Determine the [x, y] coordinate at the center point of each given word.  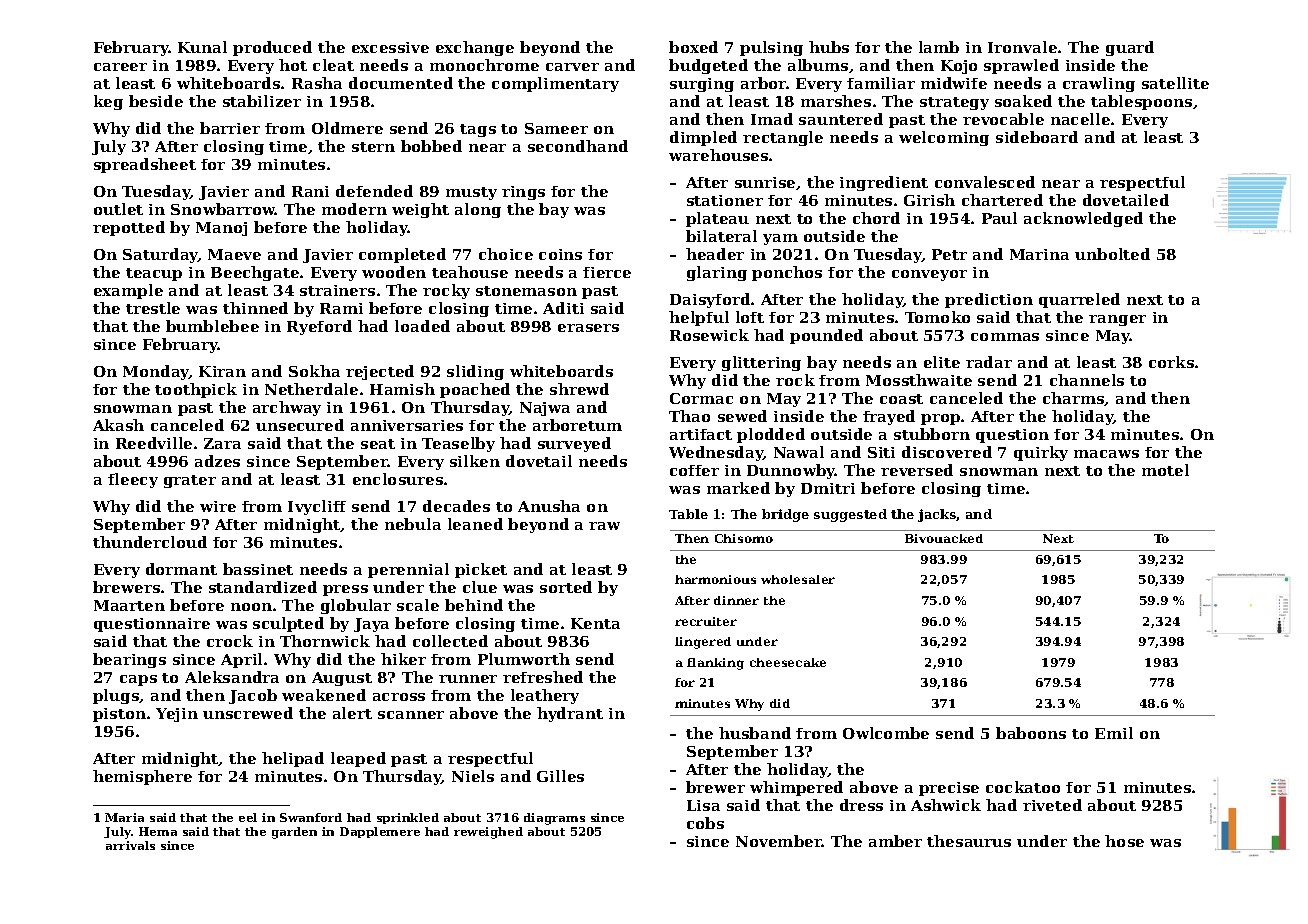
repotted [129, 228]
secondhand [578, 146]
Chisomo [744, 538]
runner [468, 679]
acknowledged [1083, 219]
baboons [1031, 733]
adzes [217, 461]
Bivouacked [944, 538]
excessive [390, 47]
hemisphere [142, 777]
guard [1130, 48]
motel [1165, 470]
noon [251, 607]
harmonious [715, 579]
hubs [829, 47]
